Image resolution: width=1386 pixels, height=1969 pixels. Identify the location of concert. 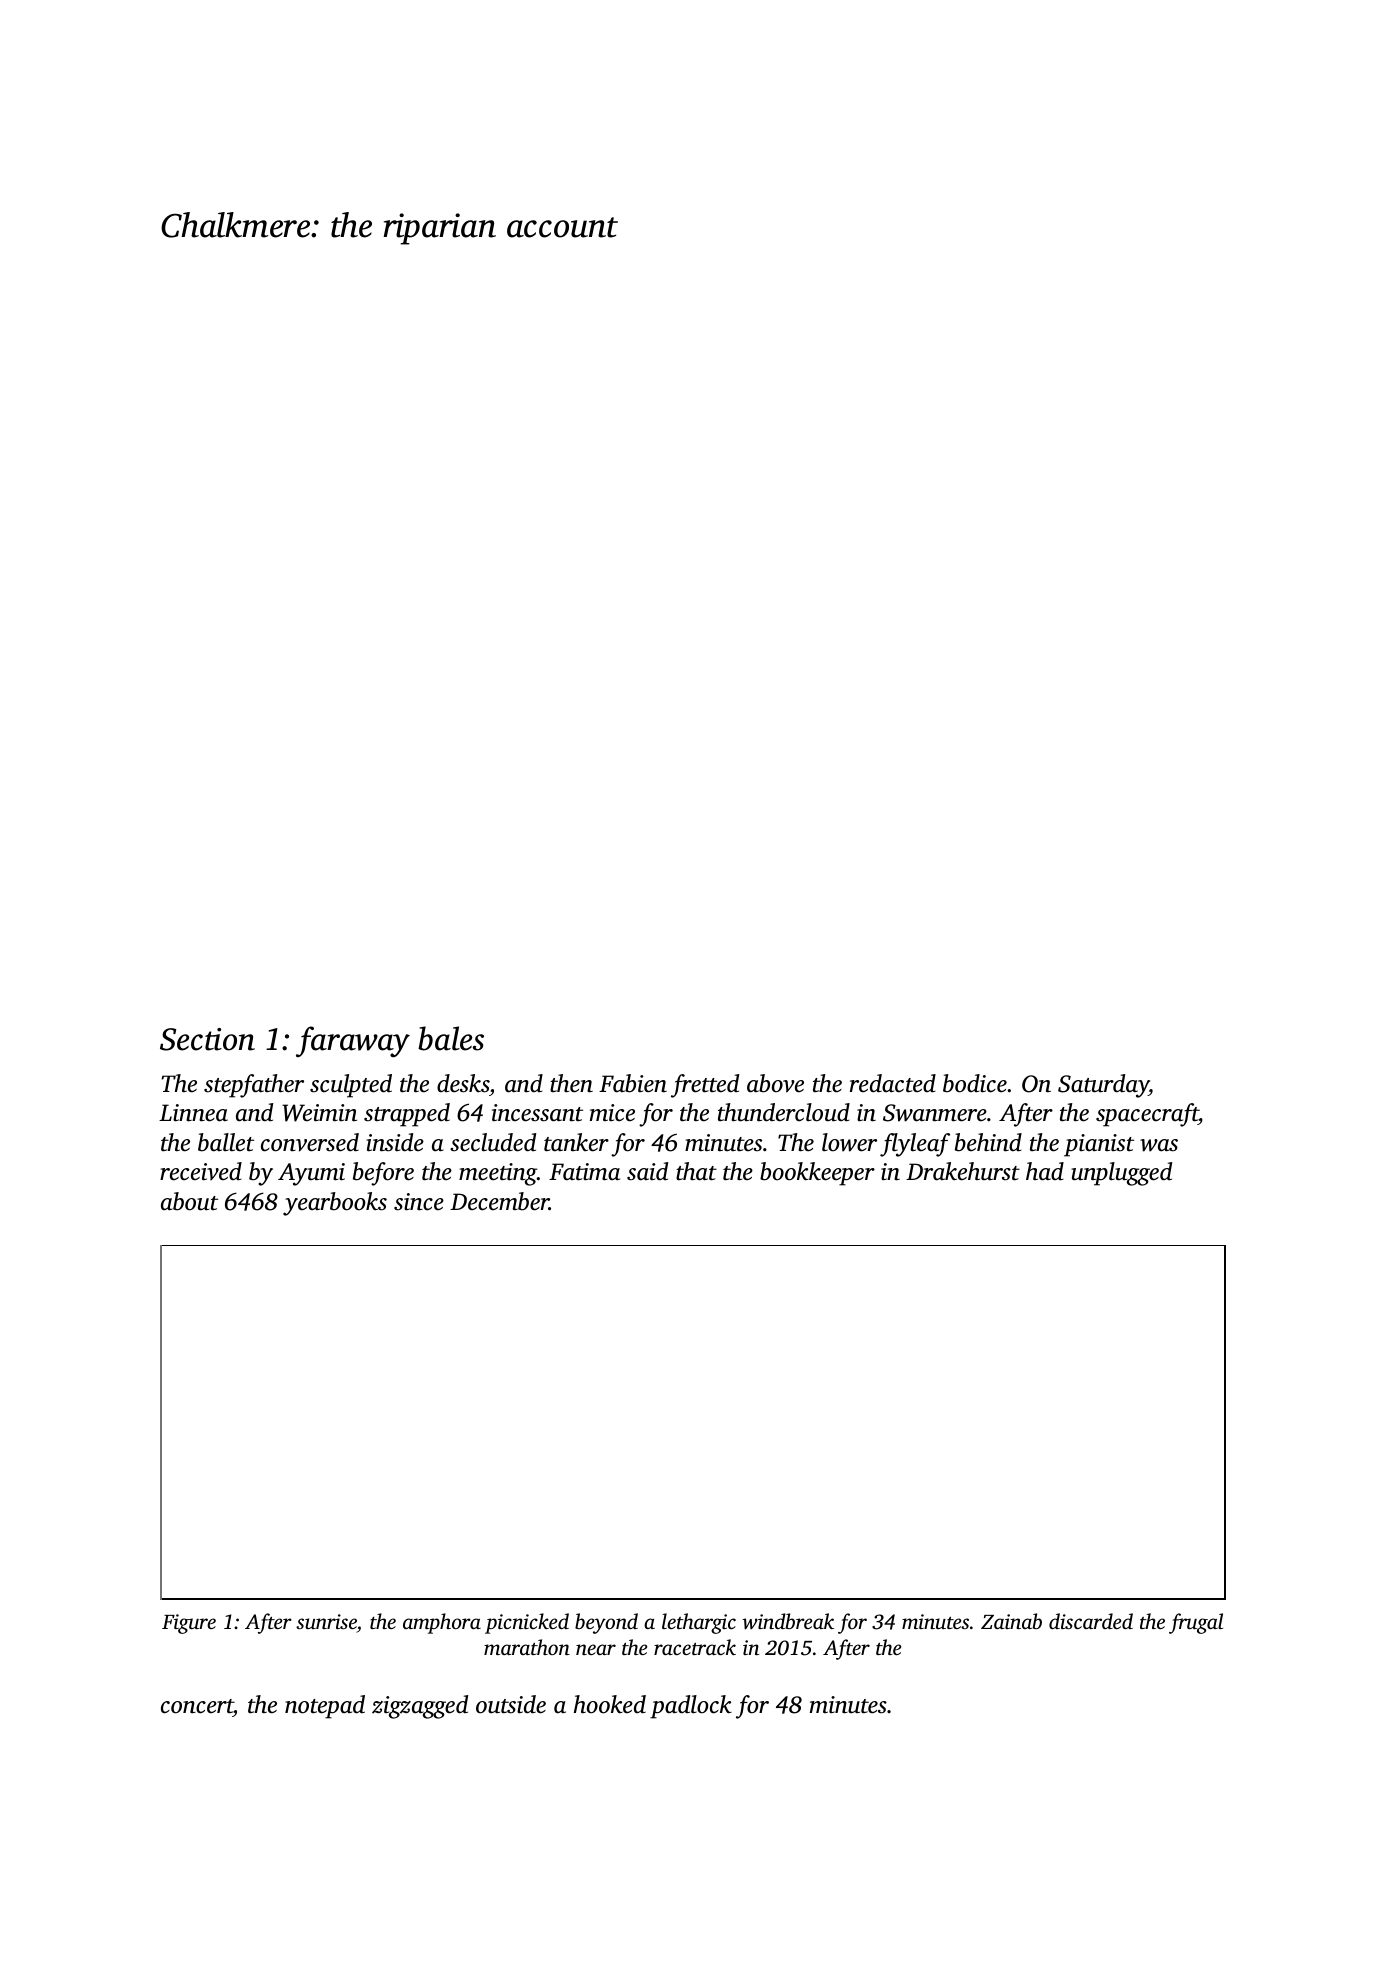
(197, 1708).
